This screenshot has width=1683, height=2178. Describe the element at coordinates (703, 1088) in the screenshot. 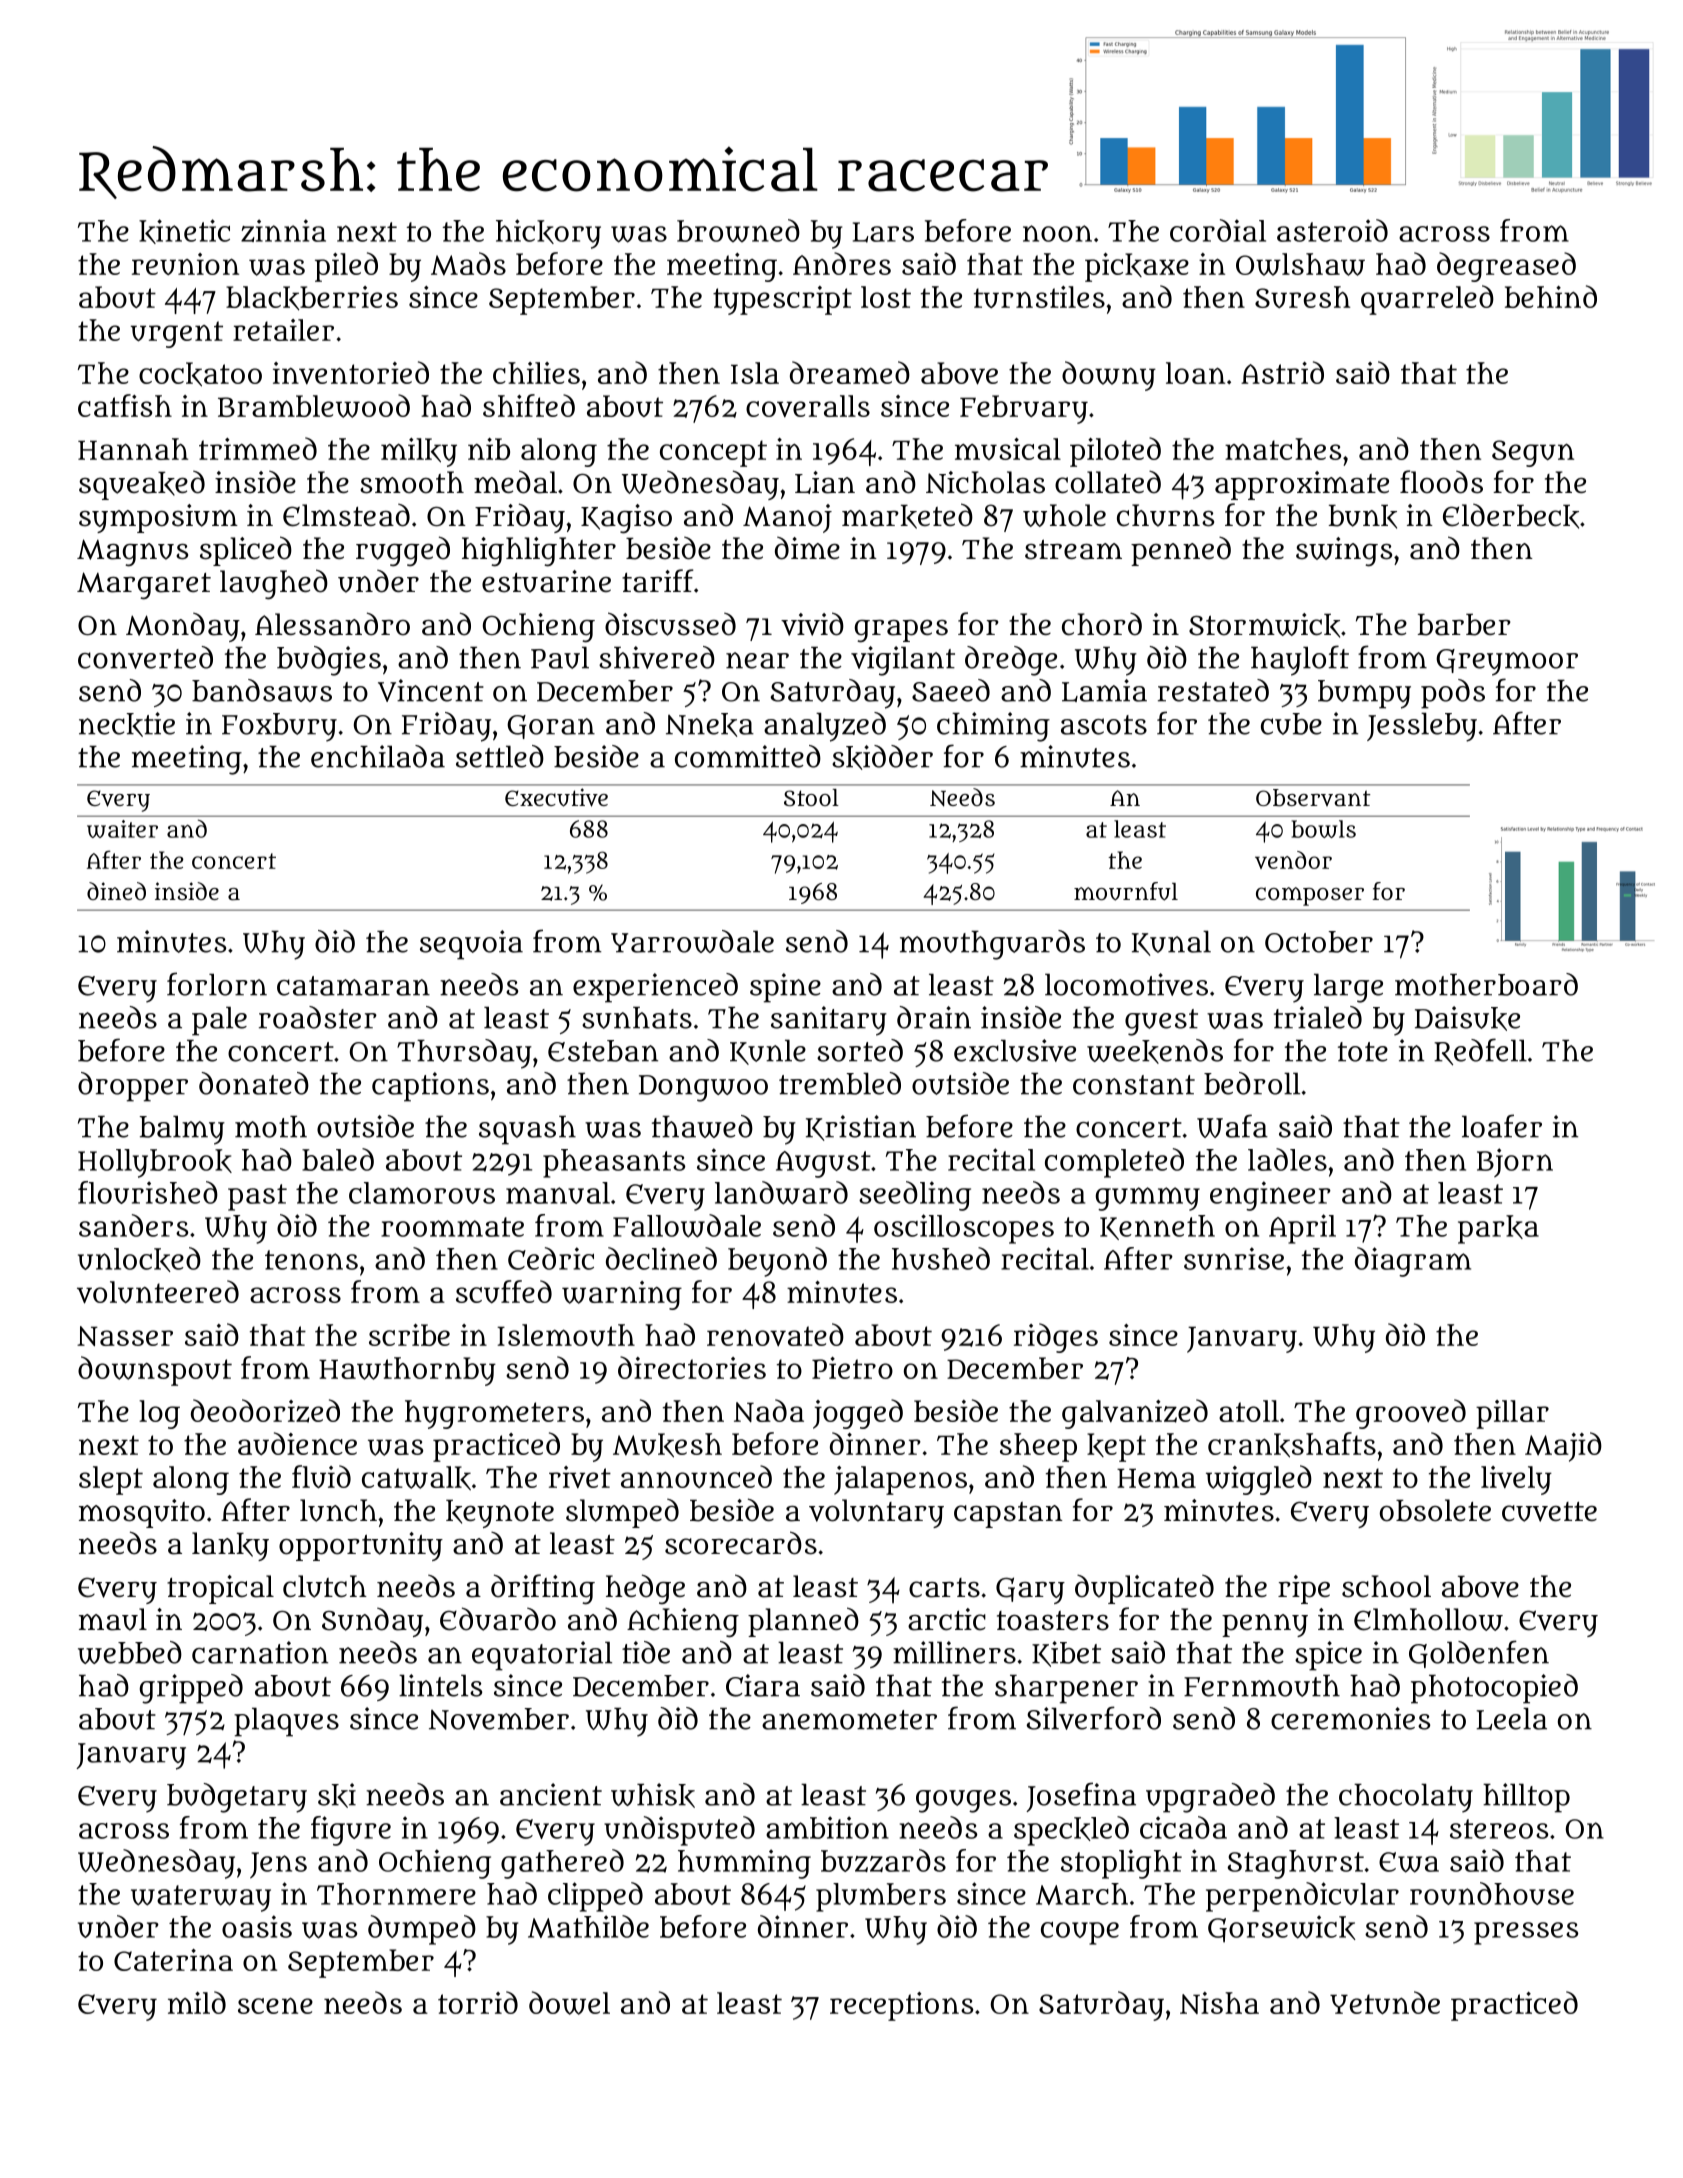

I see `Dongwoo` at that location.
